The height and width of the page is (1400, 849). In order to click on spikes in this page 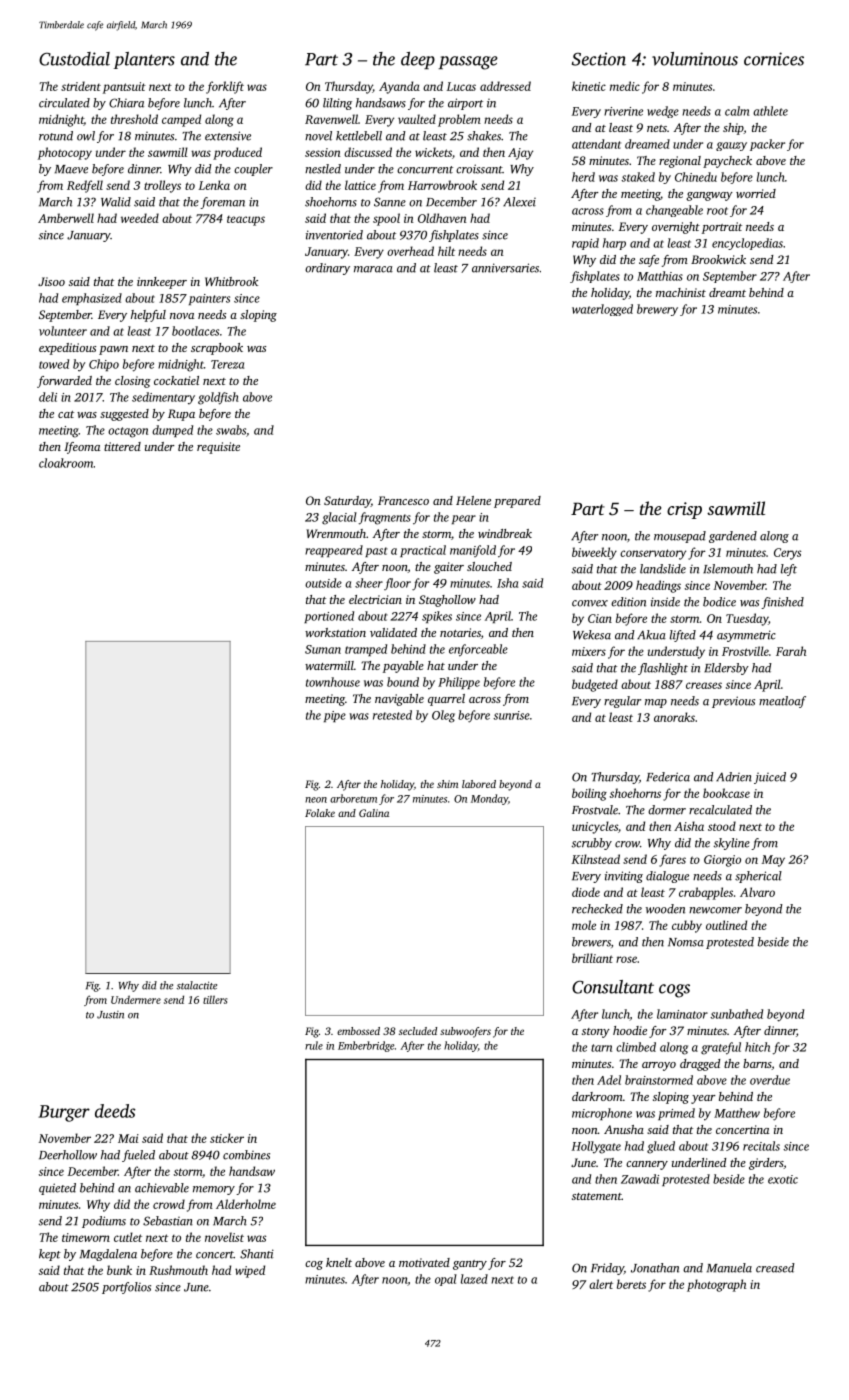, I will do `click(437, 617)`.
